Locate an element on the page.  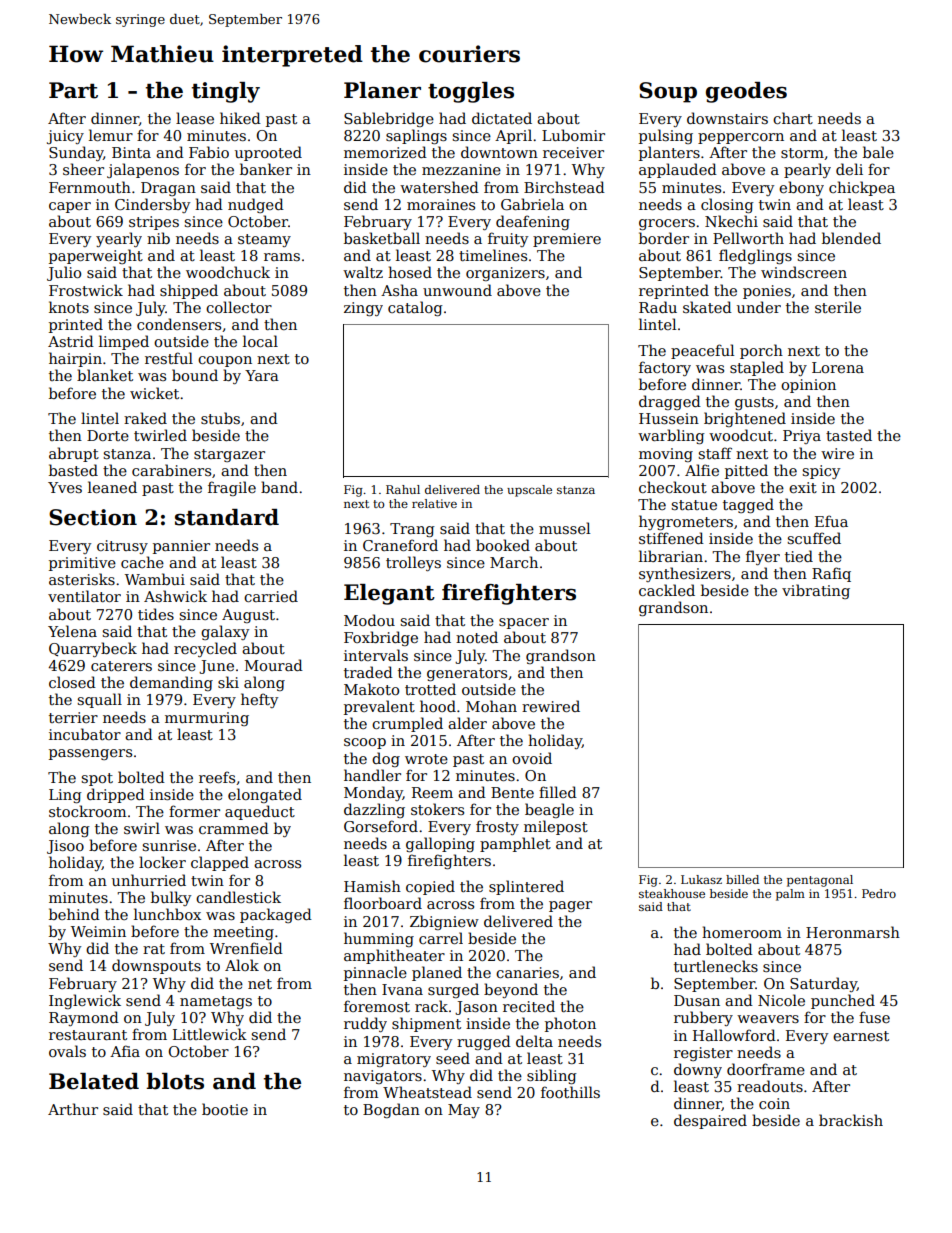
Lubomir is located at coordinates (573, 135).
